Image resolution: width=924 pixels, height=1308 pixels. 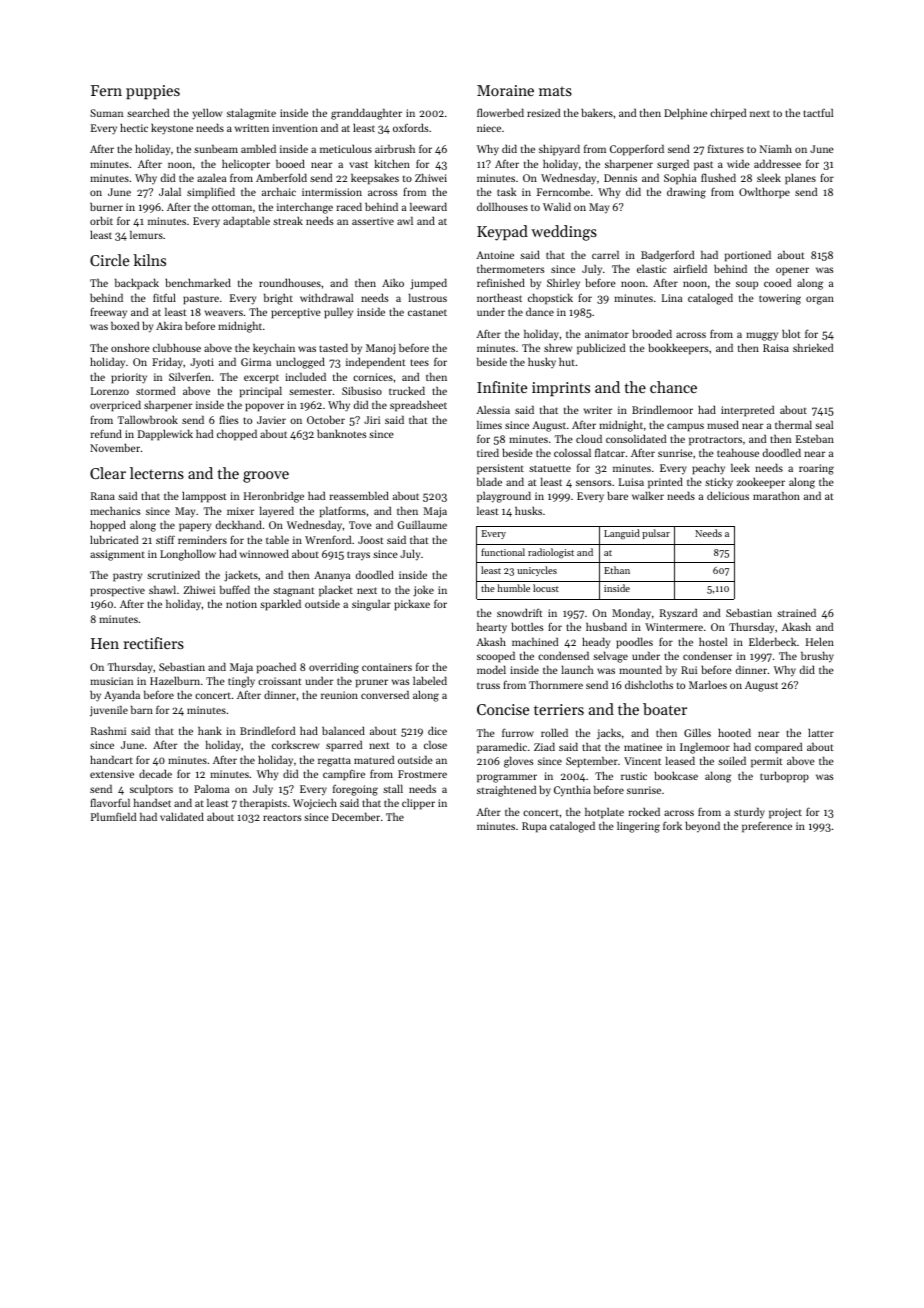 I want to click on Rupa, so click(x=534, y=827).
